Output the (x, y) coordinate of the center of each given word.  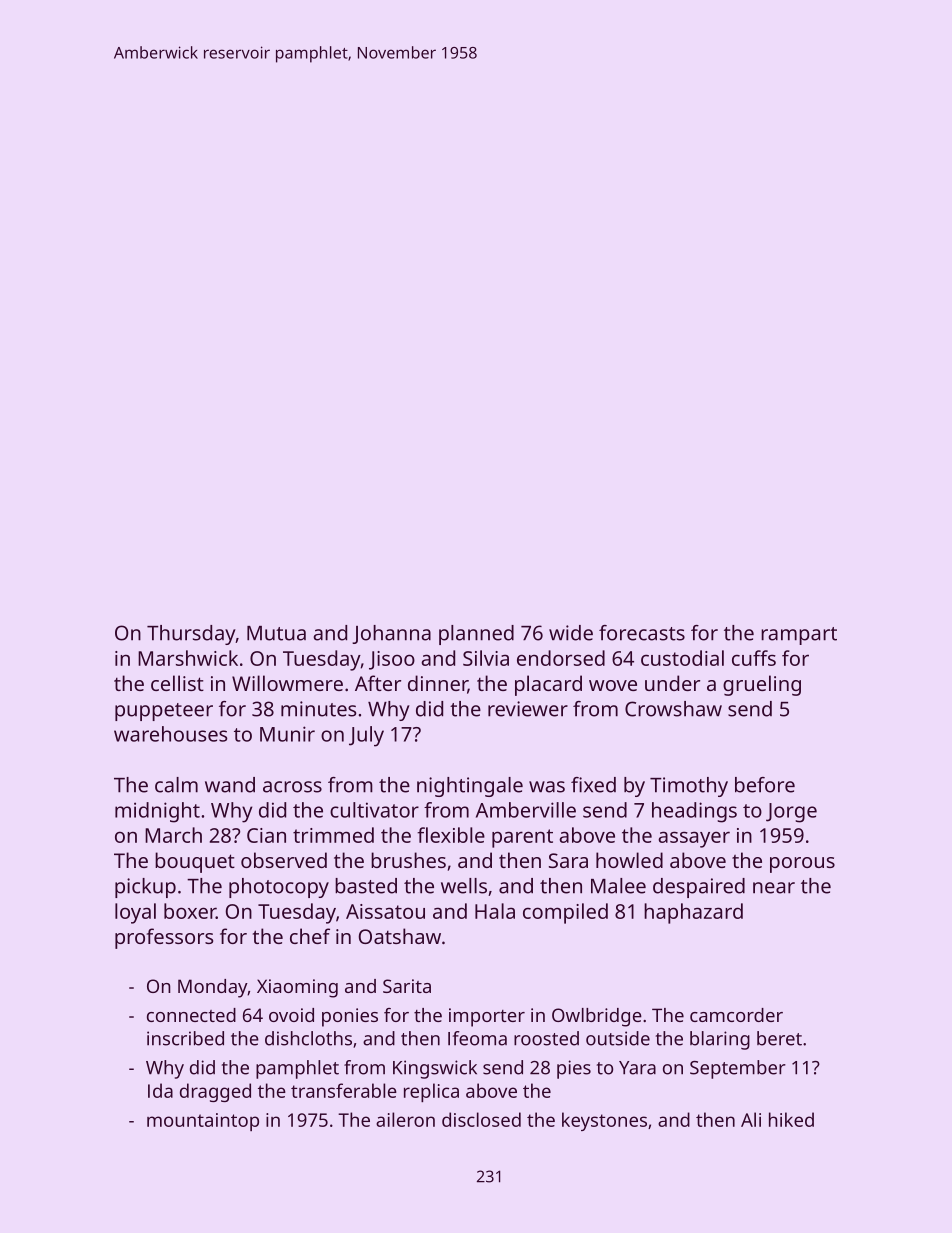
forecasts (642, 633)
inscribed (185, 1038)
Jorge (791, 813)
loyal (135, 913)
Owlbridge (597, 1017)
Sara (568, 860)
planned (476, 635)
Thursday (191, 635)
